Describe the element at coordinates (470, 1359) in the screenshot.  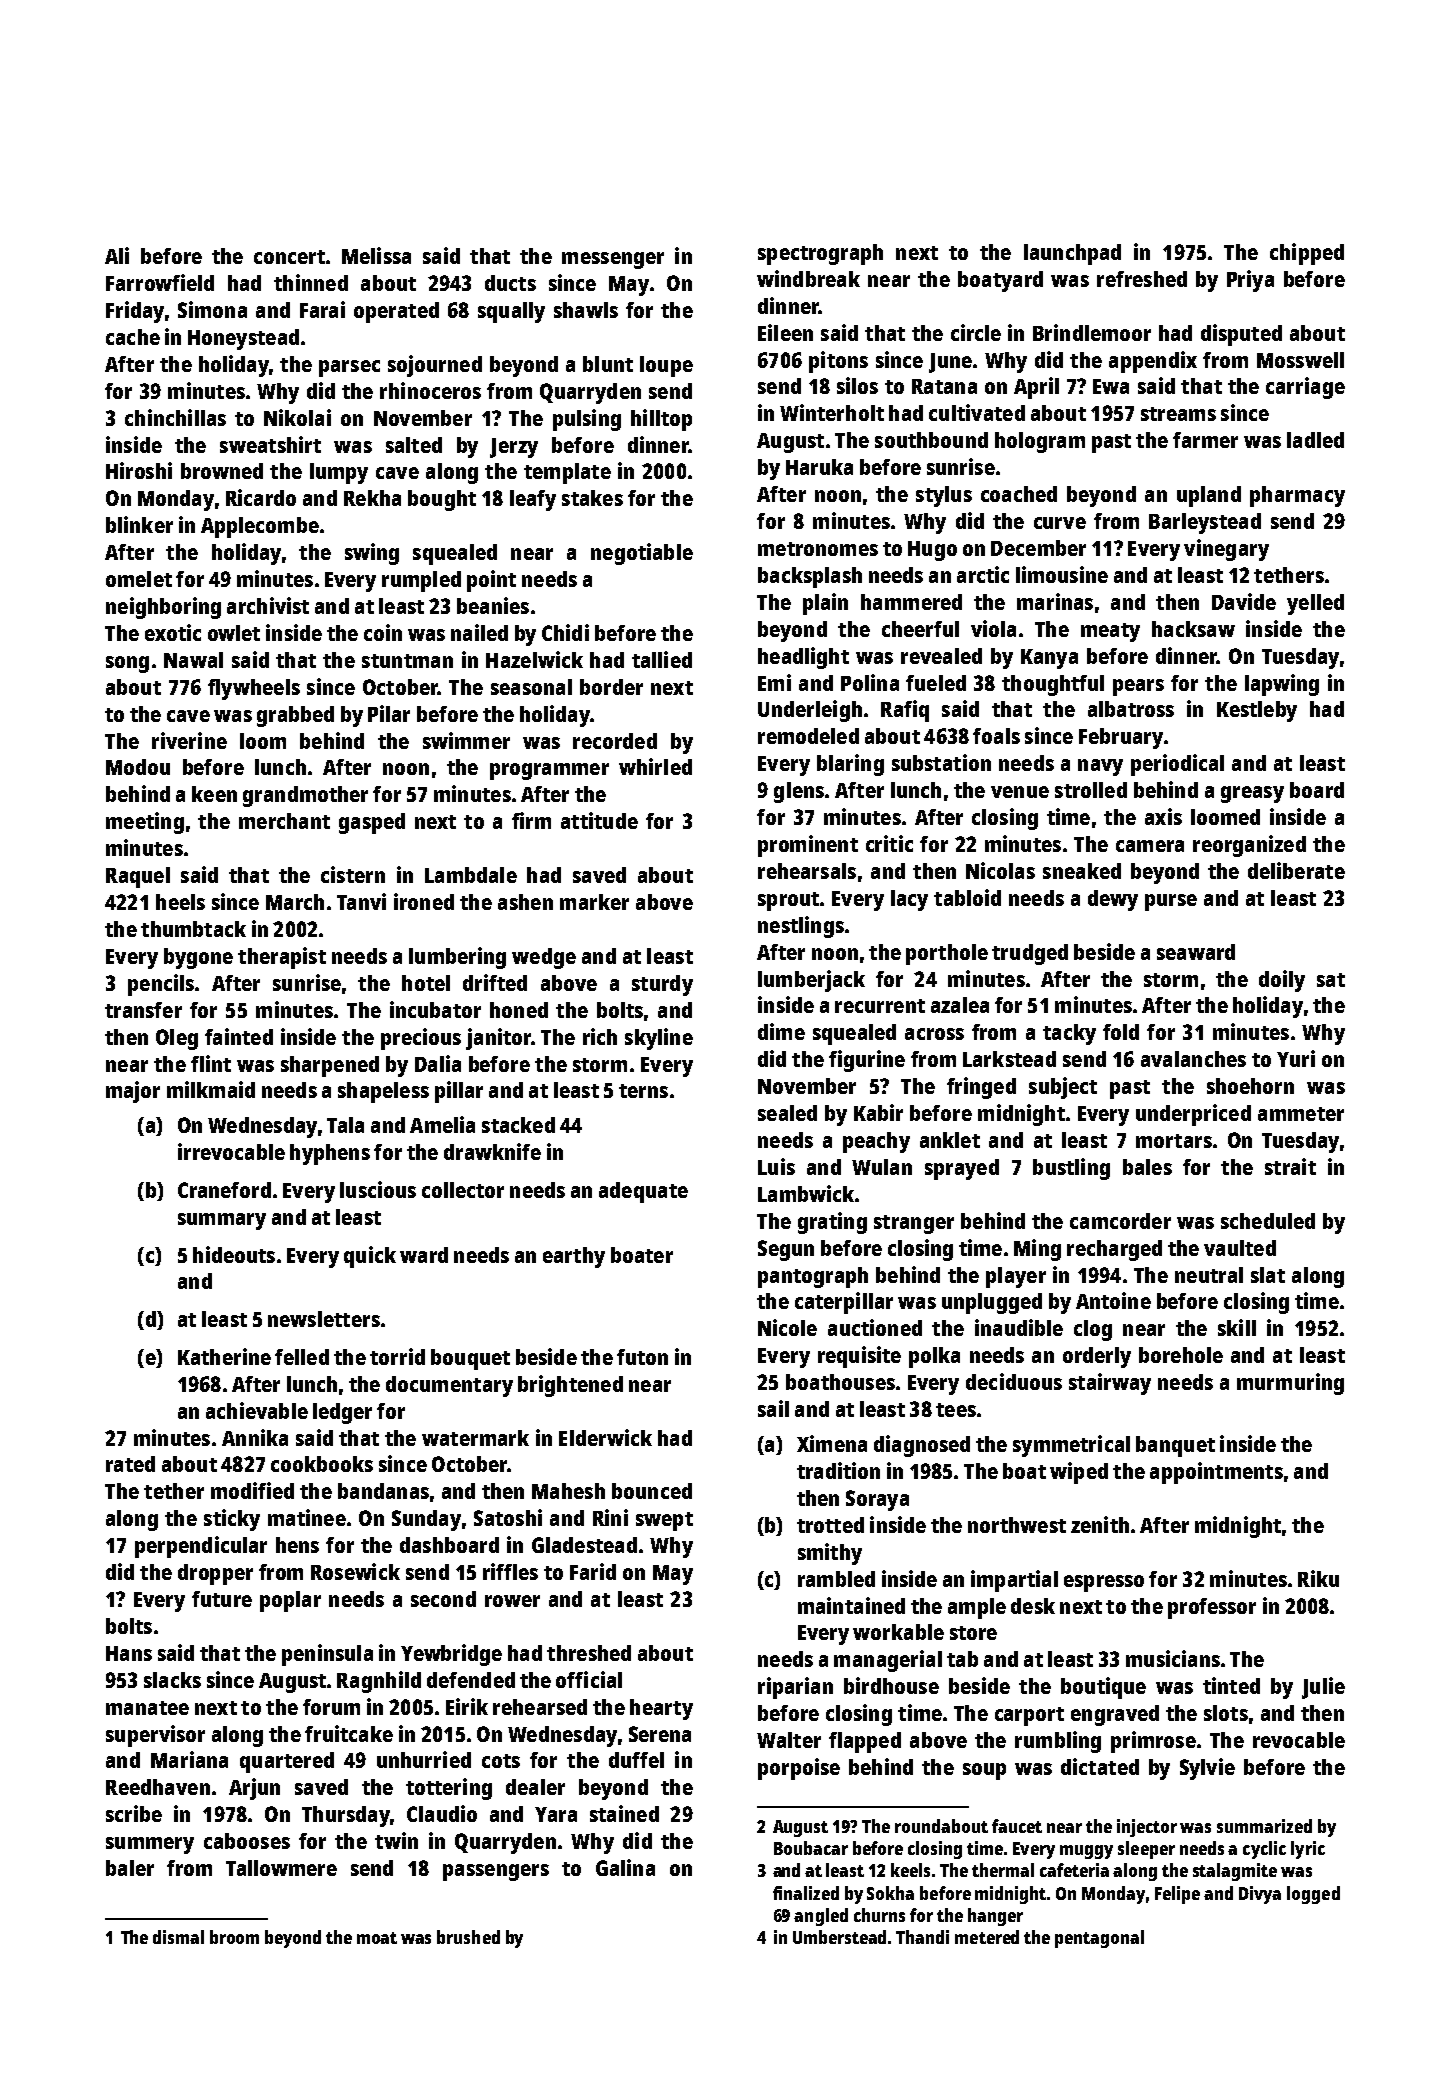
I see `bouquet` at that location.
